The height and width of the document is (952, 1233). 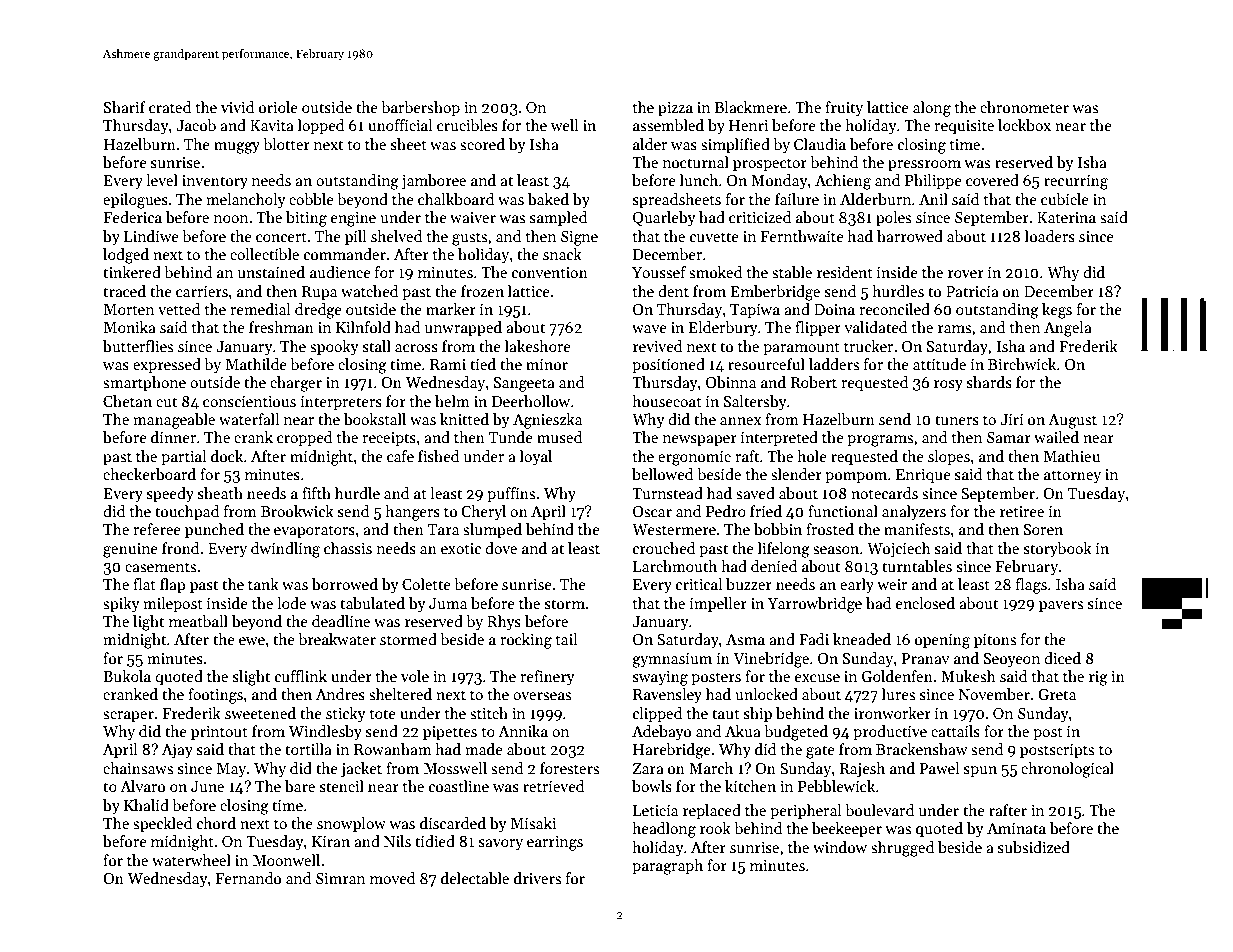 What do you see at coordinates (735, 145) in the document?
I see `simplified` at bounding box center [735, 145].
